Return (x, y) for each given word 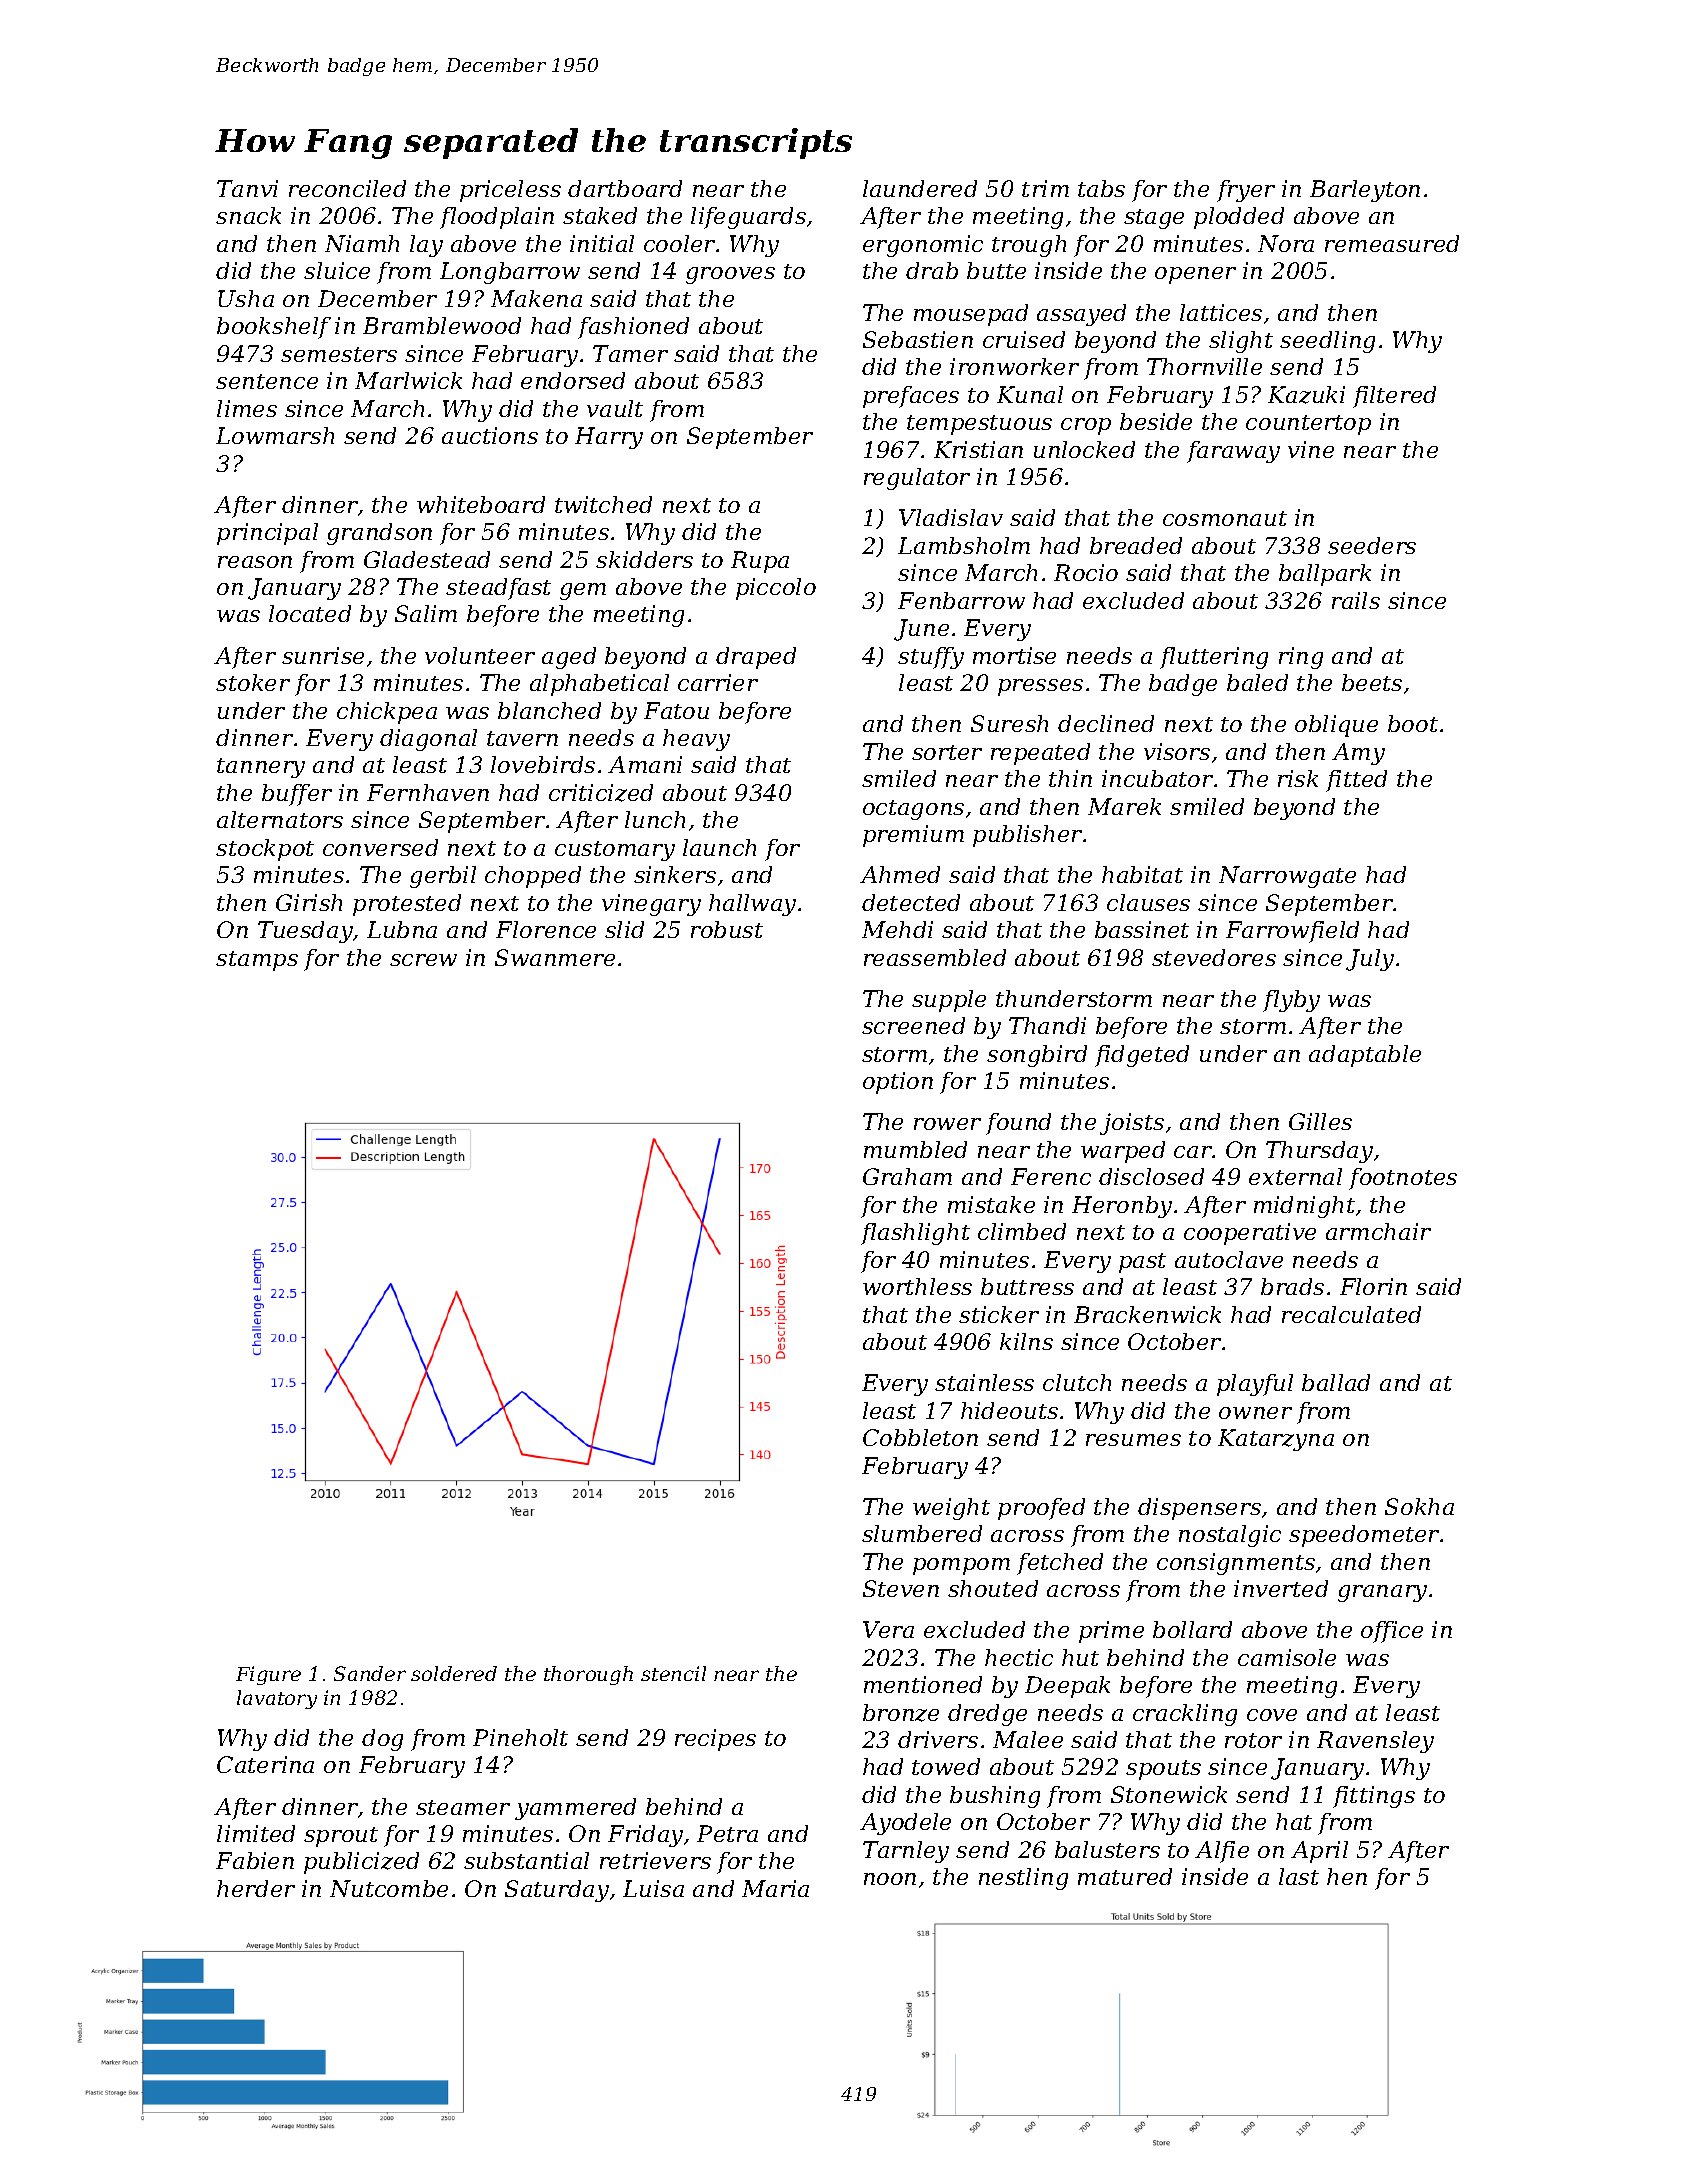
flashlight (915, 1234)
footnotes (1403, 1179)
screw (423, 960)
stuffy (931, 658)
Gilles (1320, 1121)
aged (569, 658)
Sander (370, 1673)
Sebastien (918, 339)
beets (1372, 682)
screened (913, 1025)
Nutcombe (389, 1888)
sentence (267, 381)
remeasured (1392, 243)
